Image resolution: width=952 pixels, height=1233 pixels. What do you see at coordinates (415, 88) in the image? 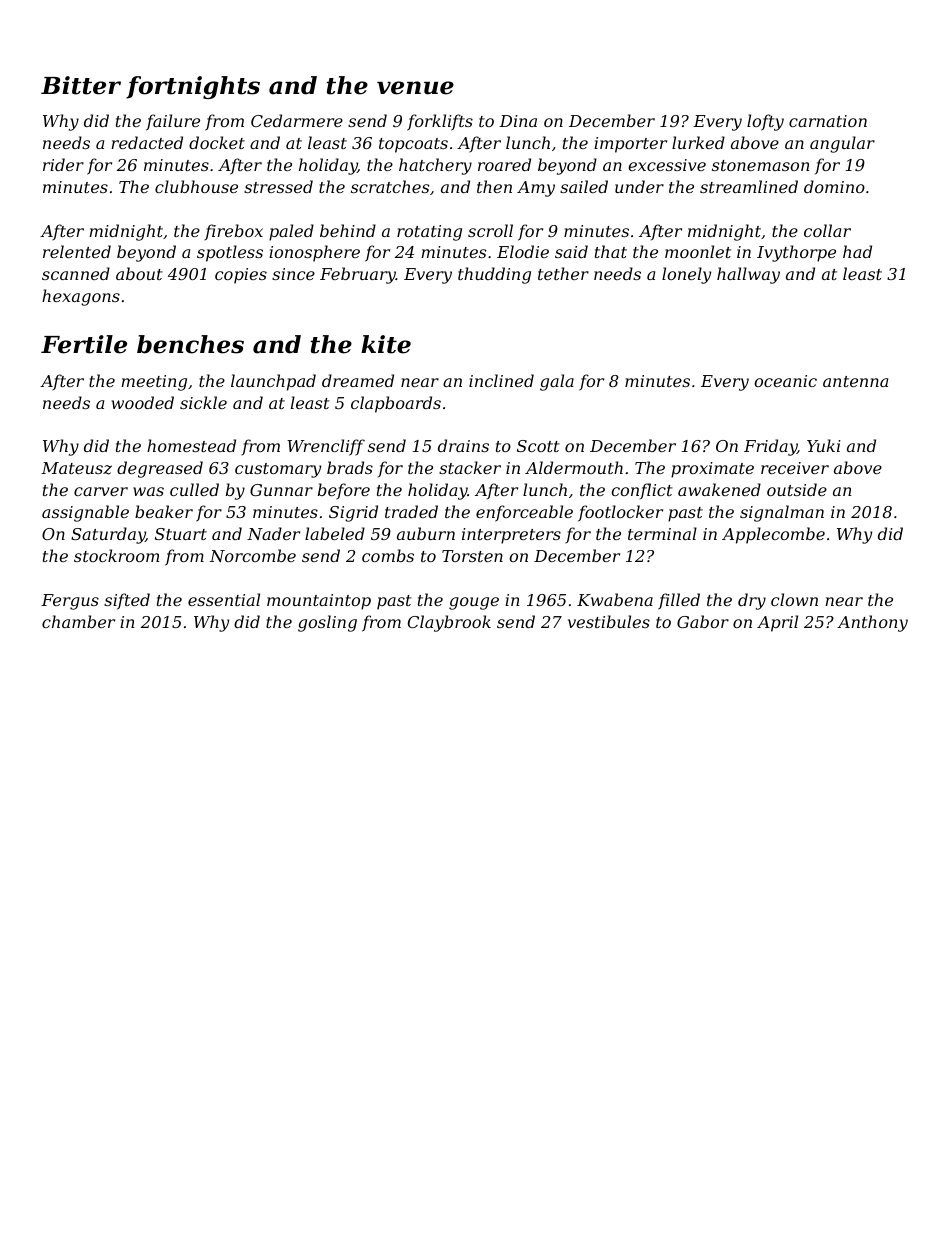
I see `venue` at bounding box center [415, 88].
